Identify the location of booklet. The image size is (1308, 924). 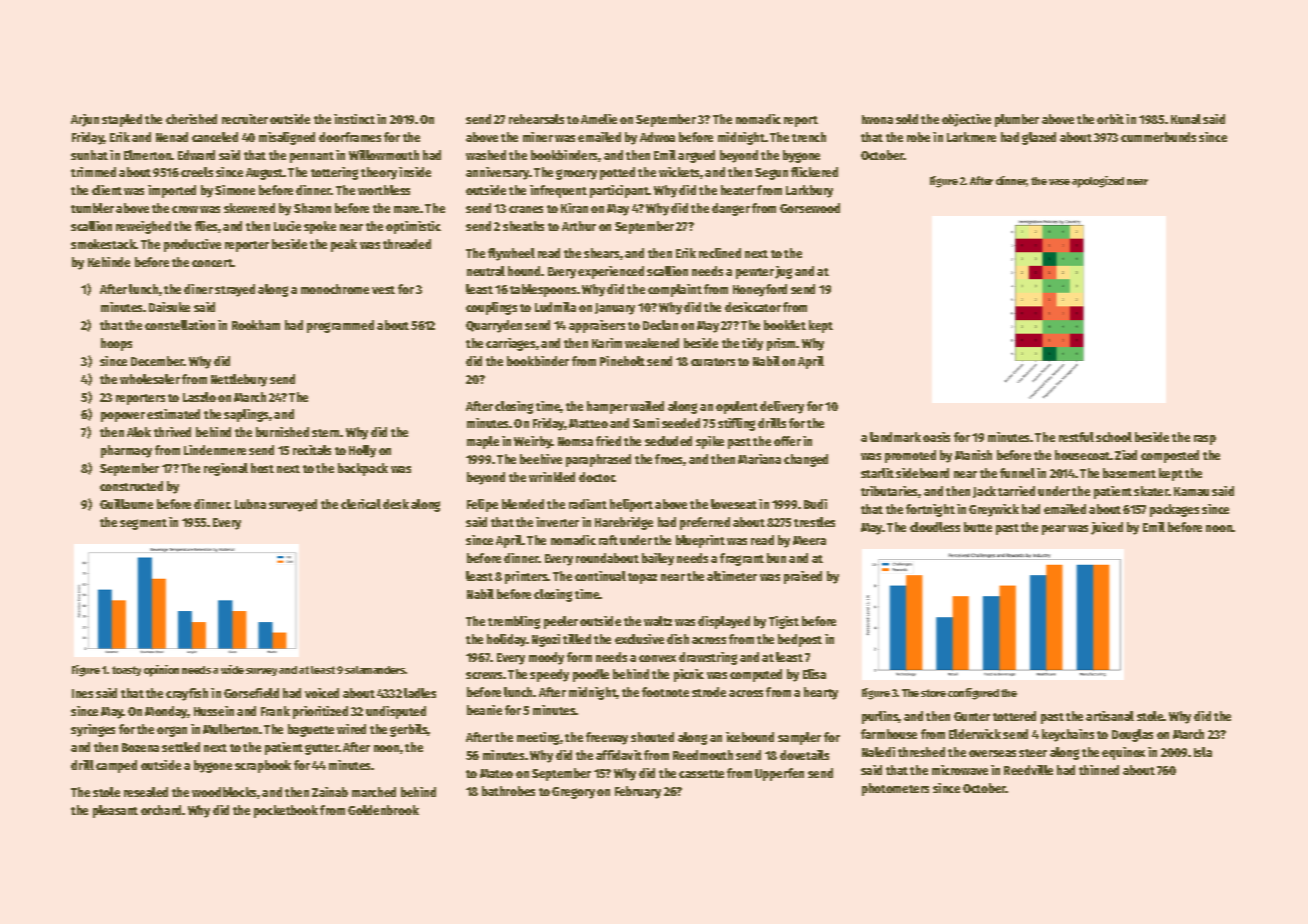
(785, 325).
